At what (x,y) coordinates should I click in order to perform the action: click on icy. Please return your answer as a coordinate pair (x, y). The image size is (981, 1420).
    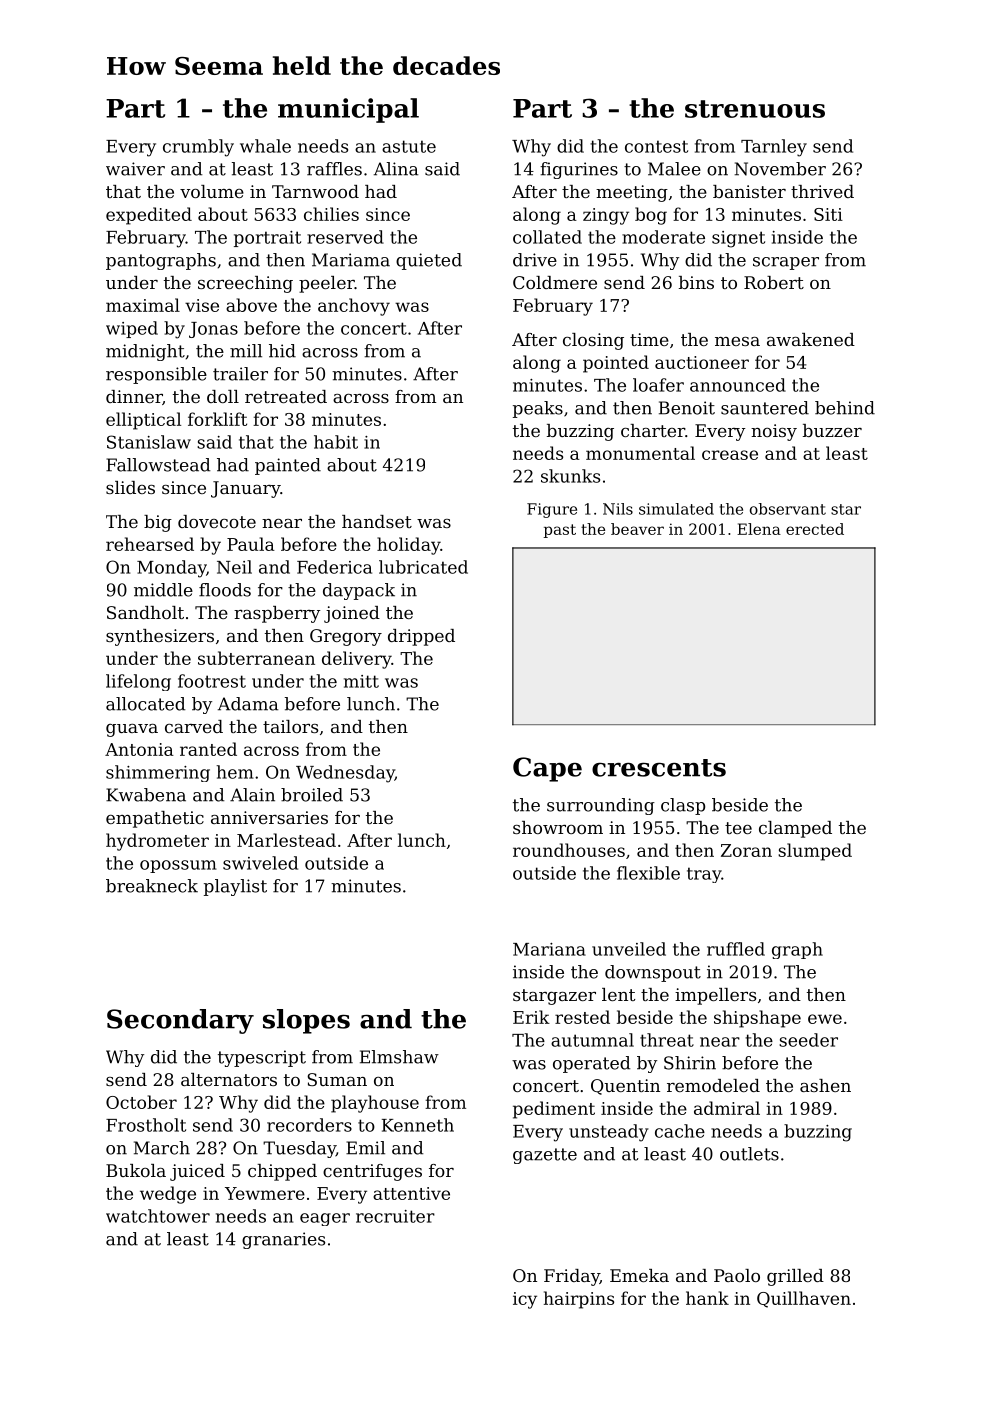
    Looking at the image, I should click on (525, 1300).
